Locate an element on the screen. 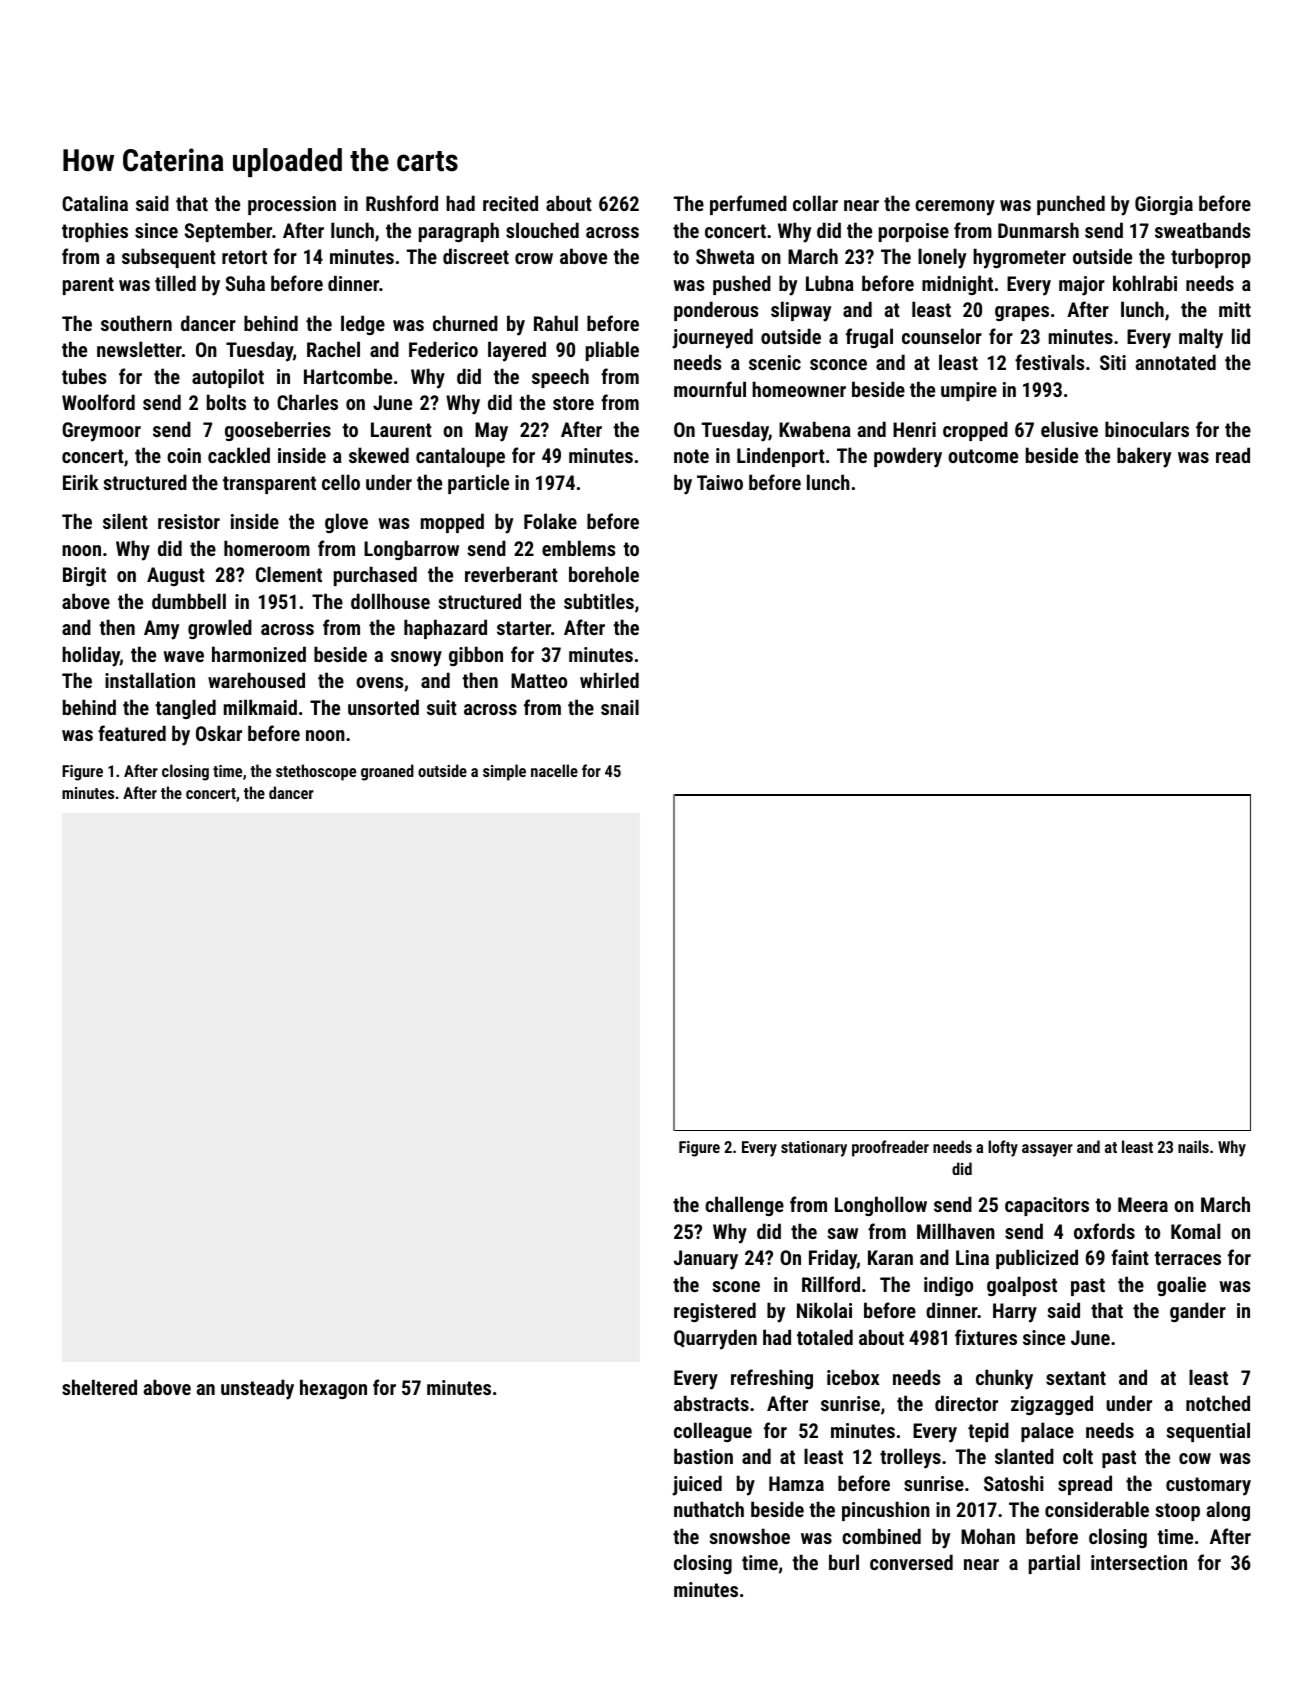 This screenshot has height=1699, width=1313. collar is located at coordinates (815, 203).
